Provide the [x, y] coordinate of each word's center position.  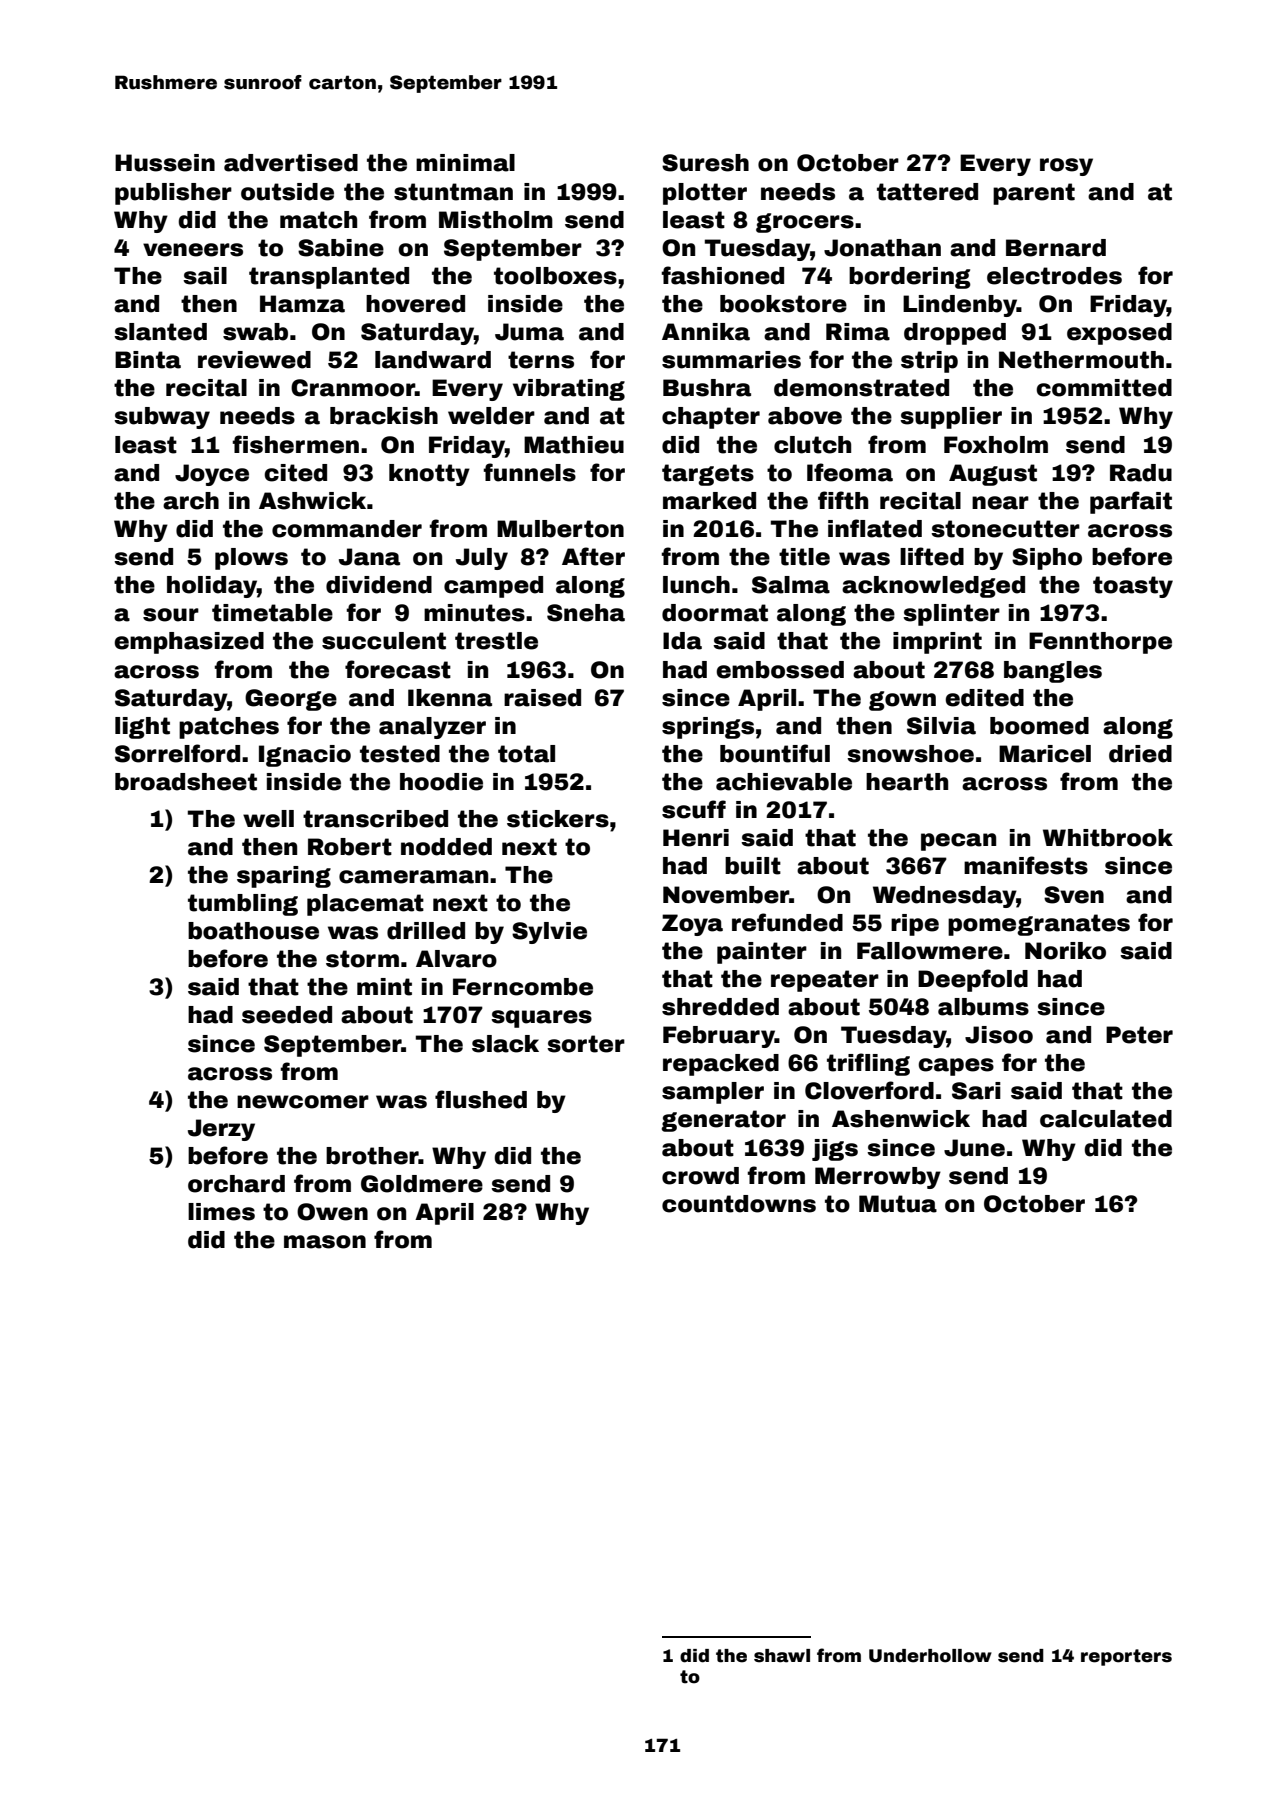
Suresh [705, 163]
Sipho [1047, 559]
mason [325, 1242]
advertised [291, 163]
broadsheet [186, 782]
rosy [1066, 167]
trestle [496, 641]
